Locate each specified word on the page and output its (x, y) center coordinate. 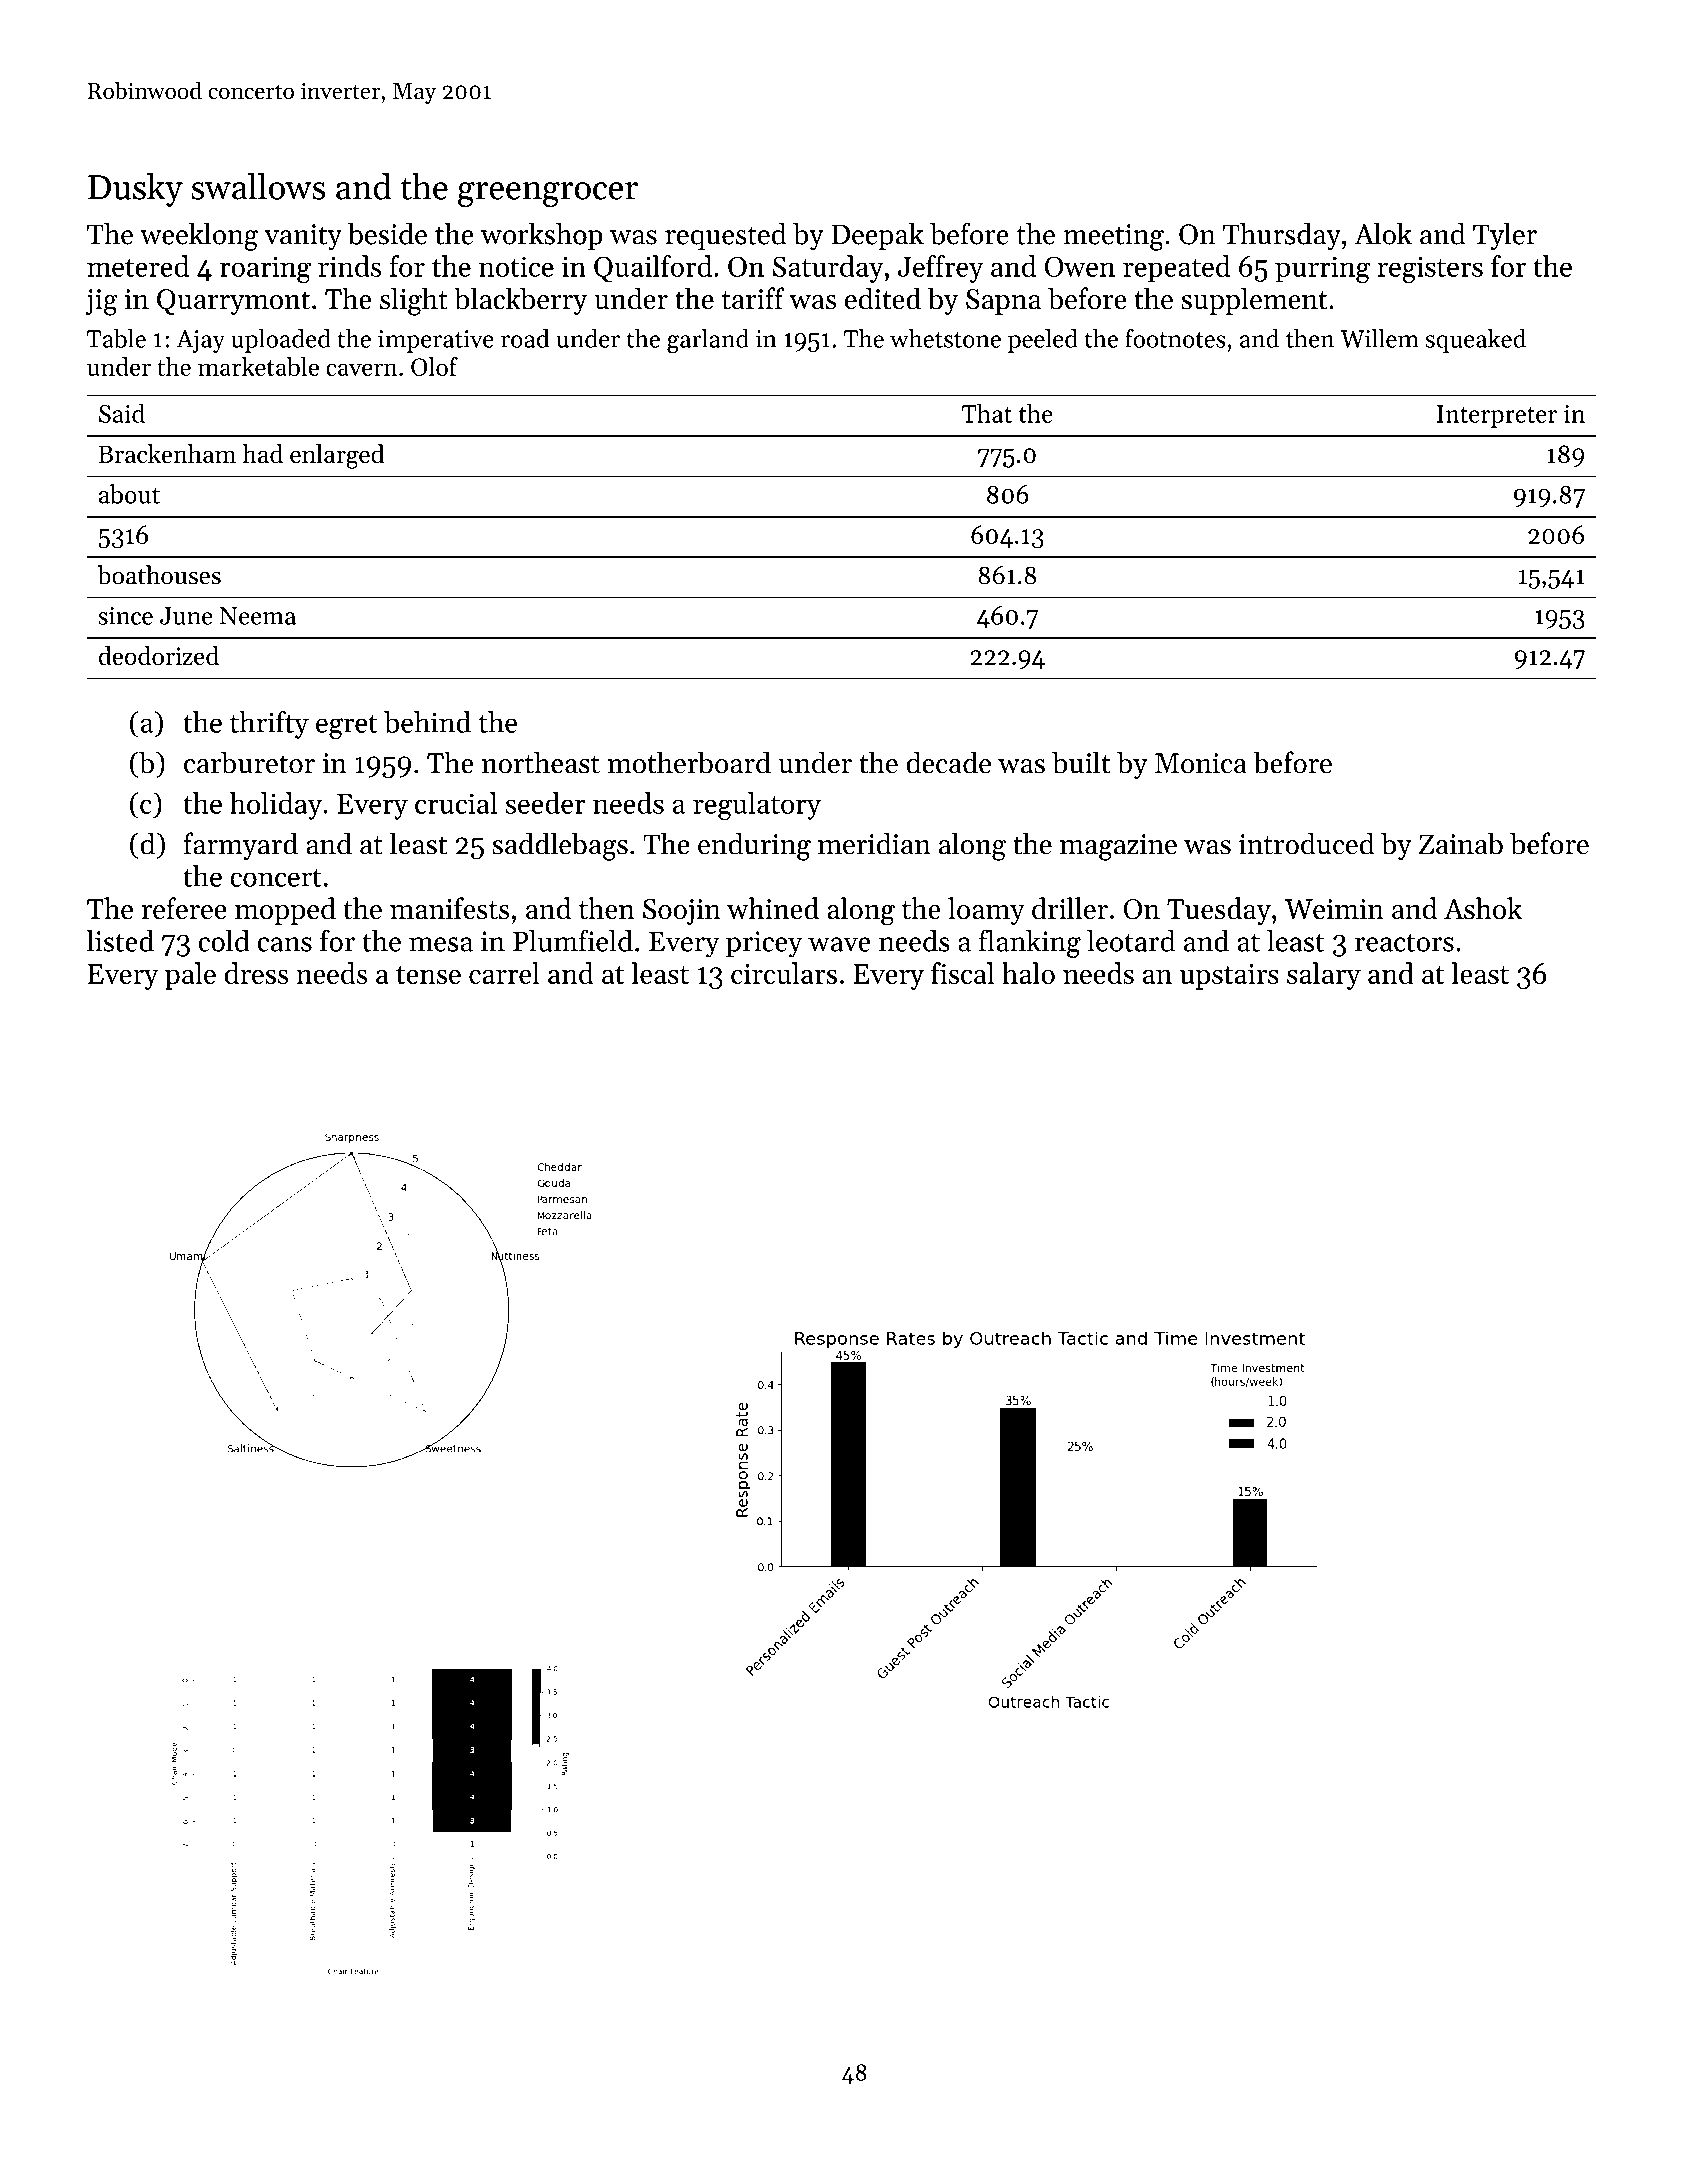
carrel (504, 973)
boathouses (159, 575)
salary (1324, 976)
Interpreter (1497, 416)
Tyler (1505, 236)
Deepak (877, 236)
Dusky (135, 190)
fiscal (962, 973)
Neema (258, 616)
